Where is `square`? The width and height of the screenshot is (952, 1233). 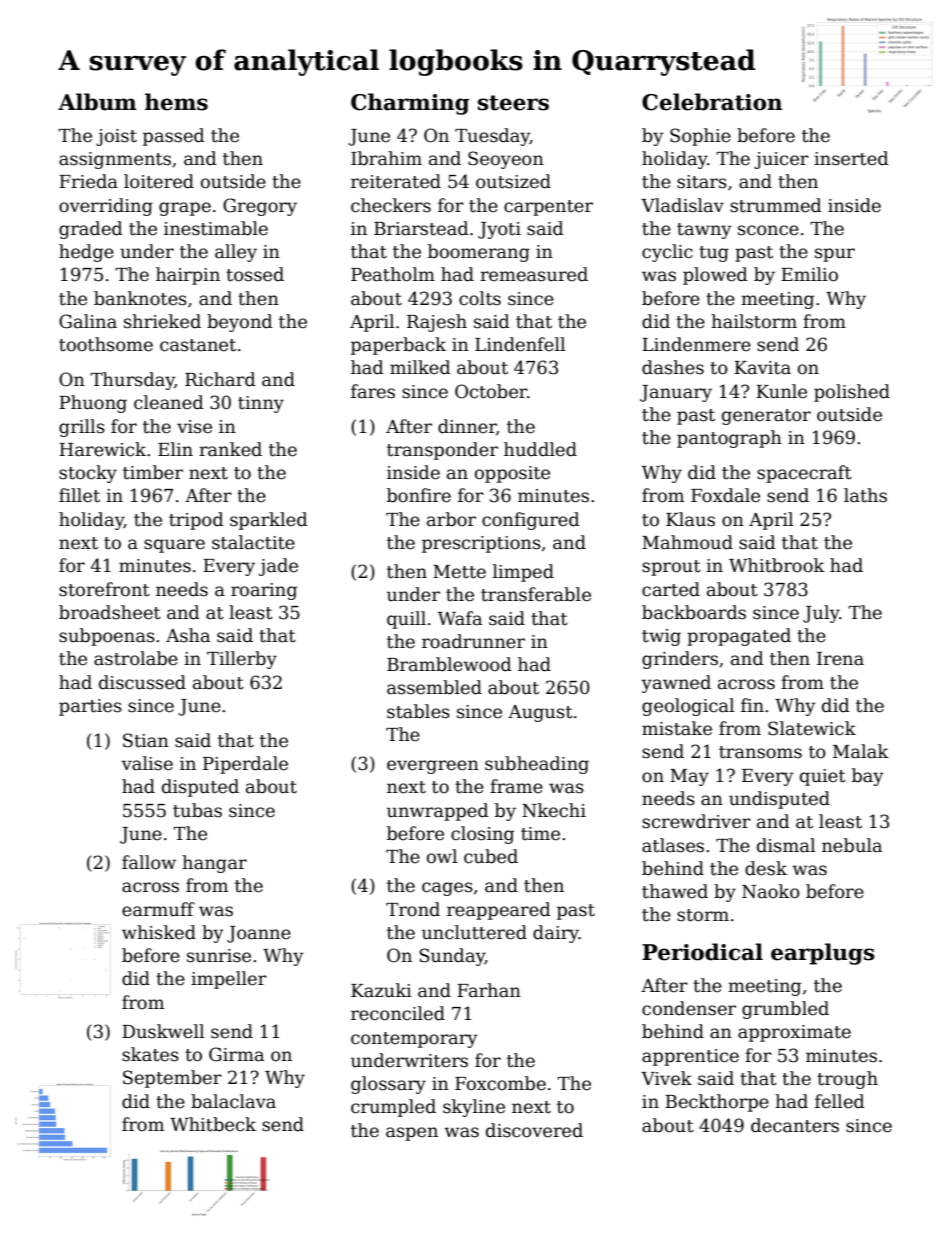
square is located at coordinates (174, 546).
